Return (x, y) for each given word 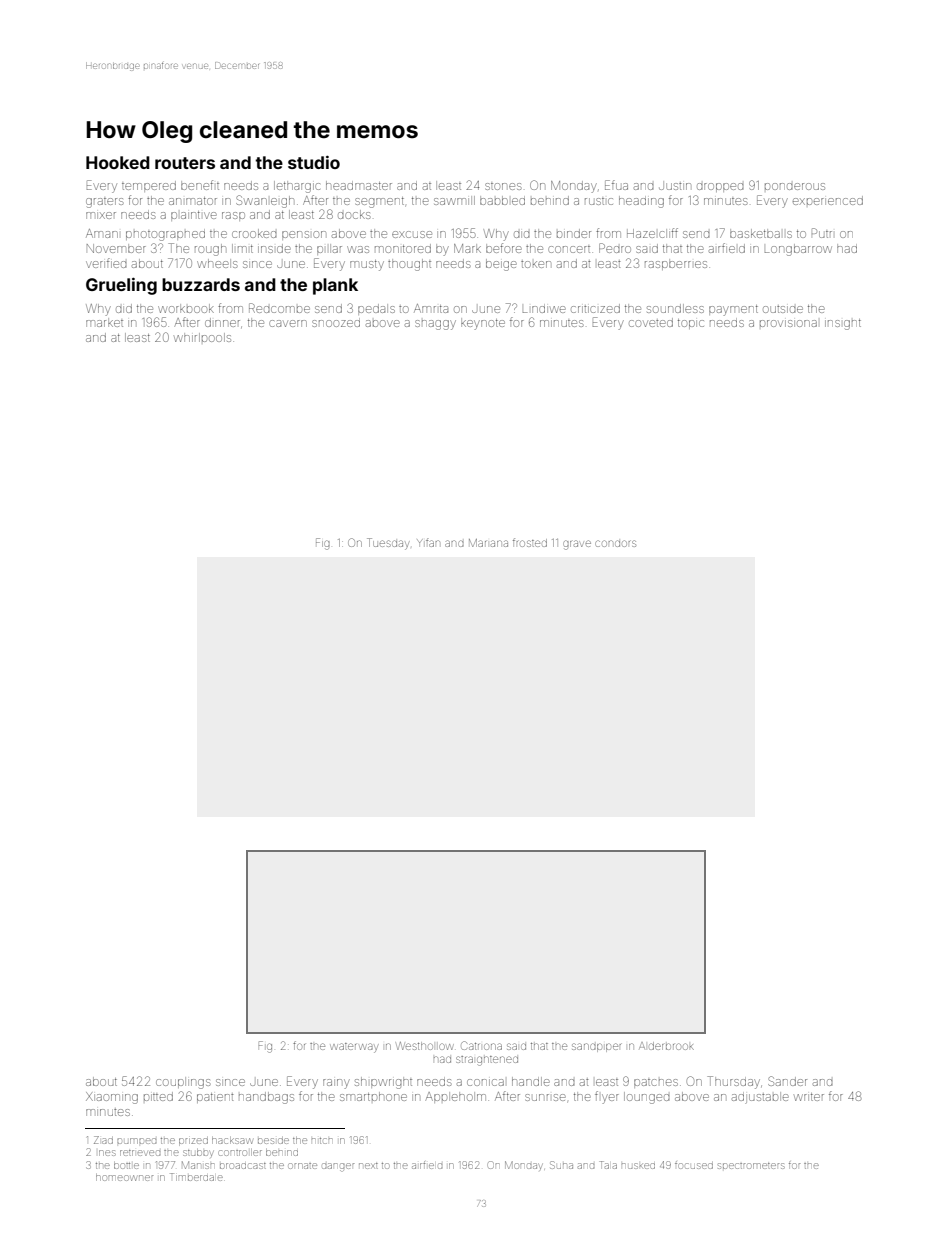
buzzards (201, 284)
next (368, 1166)
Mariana (488, 543)
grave (577, 545)
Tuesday (388, 544)
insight (843, 324)
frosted (530, 542)
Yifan (429, 542)
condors (615, 543)
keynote (483, 324)
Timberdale (196, 1177)
